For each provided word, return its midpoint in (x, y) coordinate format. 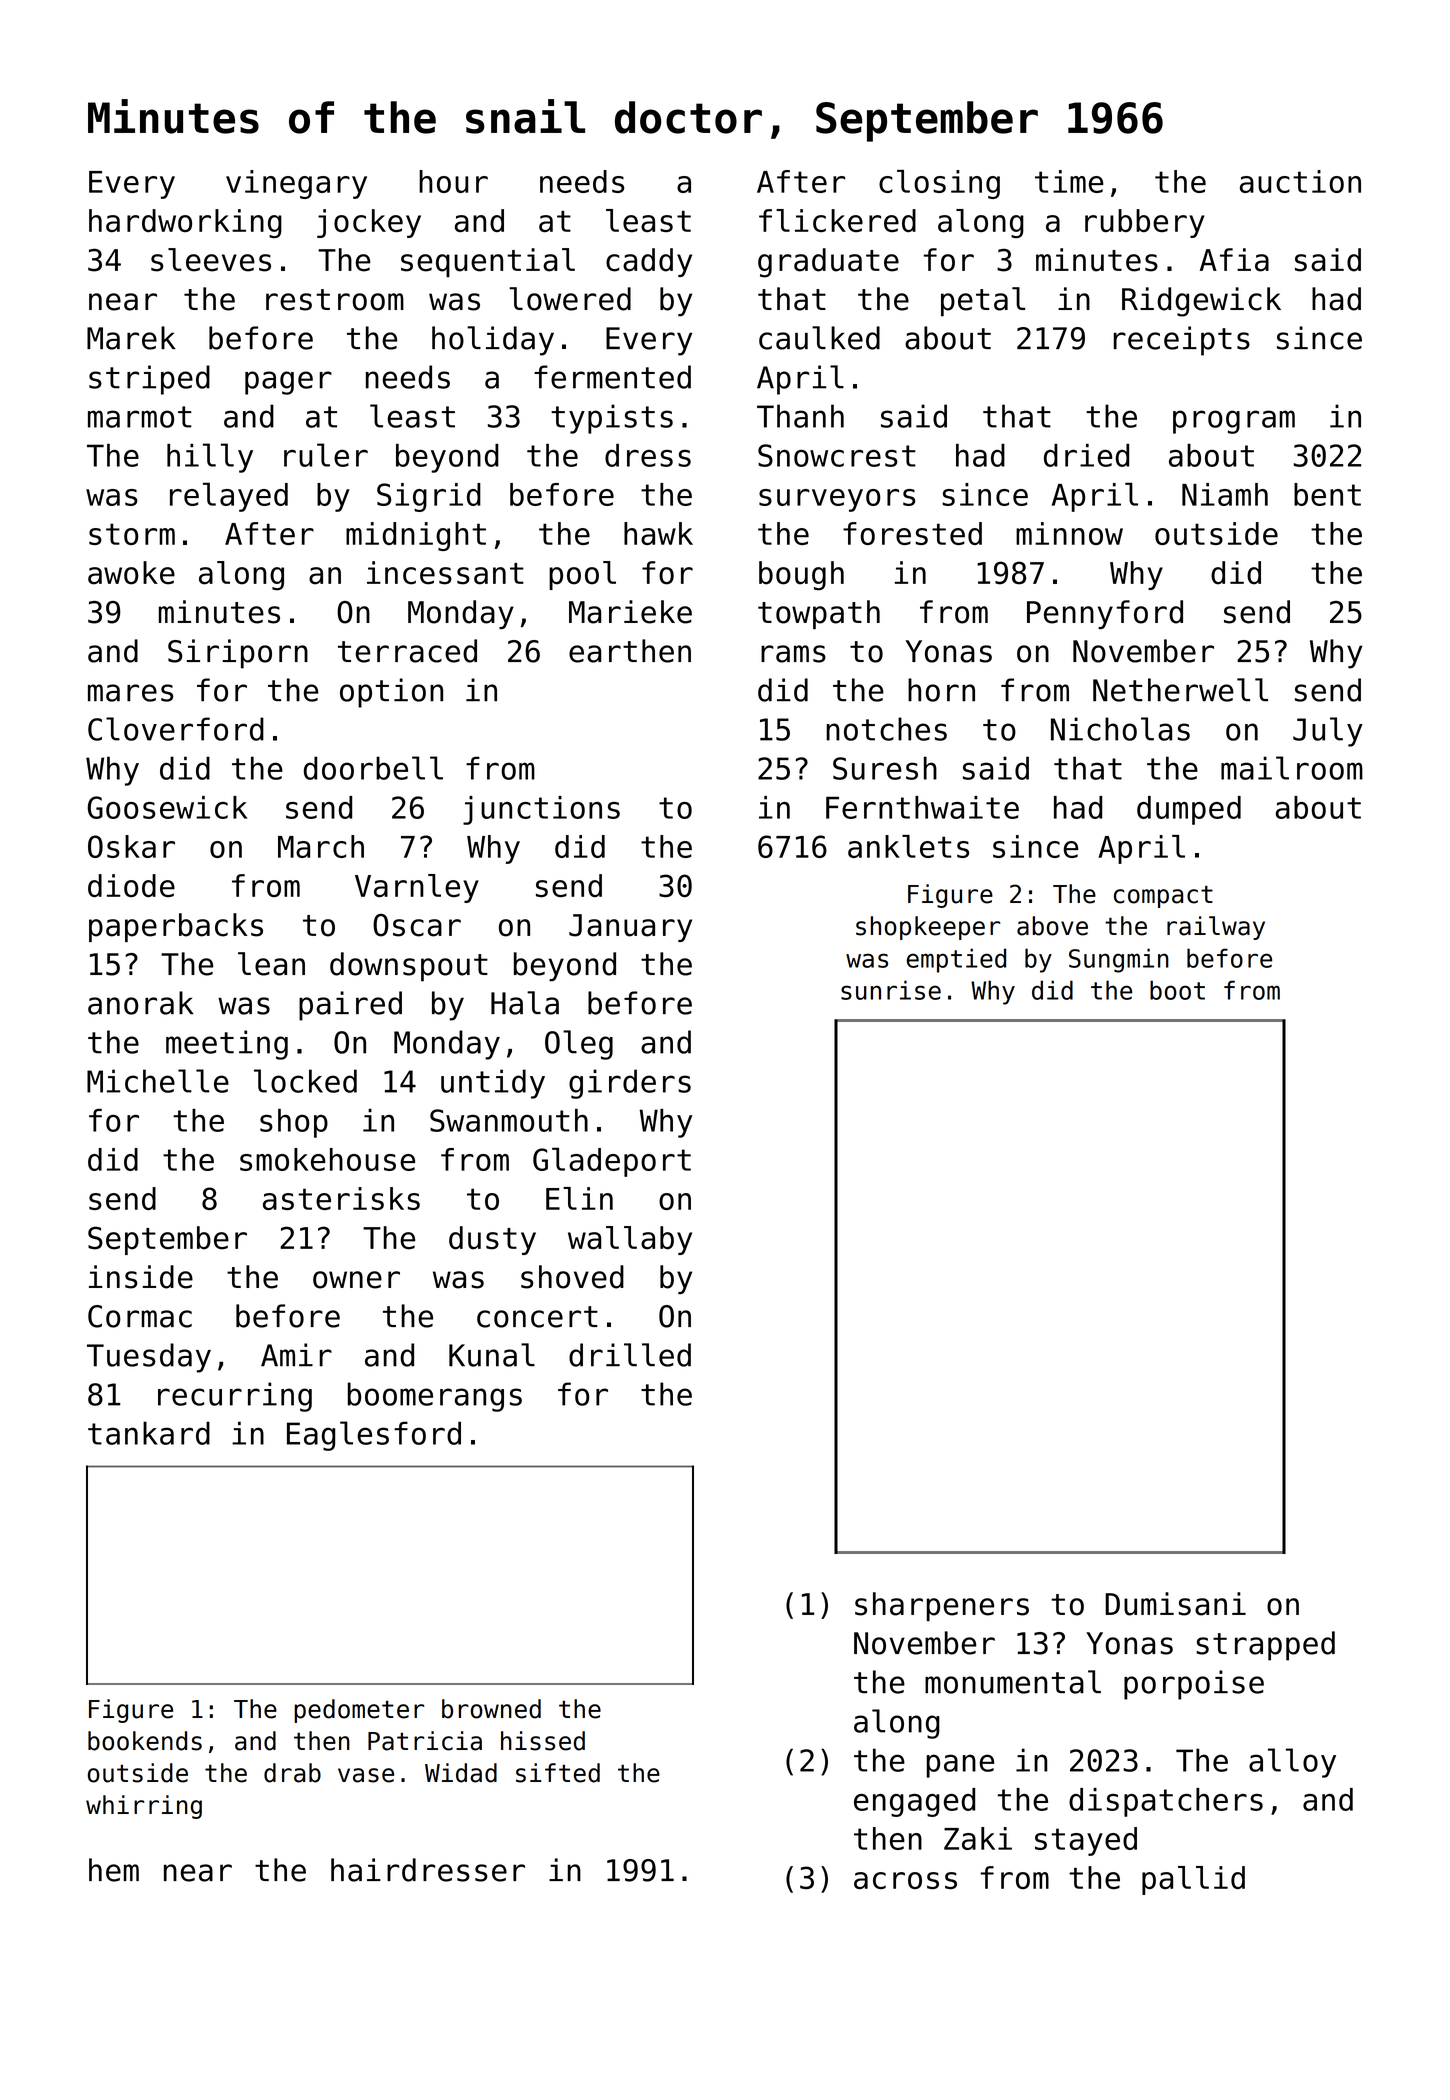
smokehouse (327, 1159)
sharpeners (942, 1606)
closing (939, 184)
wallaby (630, 1240)
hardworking (185, 223)
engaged (914, 1802)
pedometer (359, 1711)
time (1069, 181)
